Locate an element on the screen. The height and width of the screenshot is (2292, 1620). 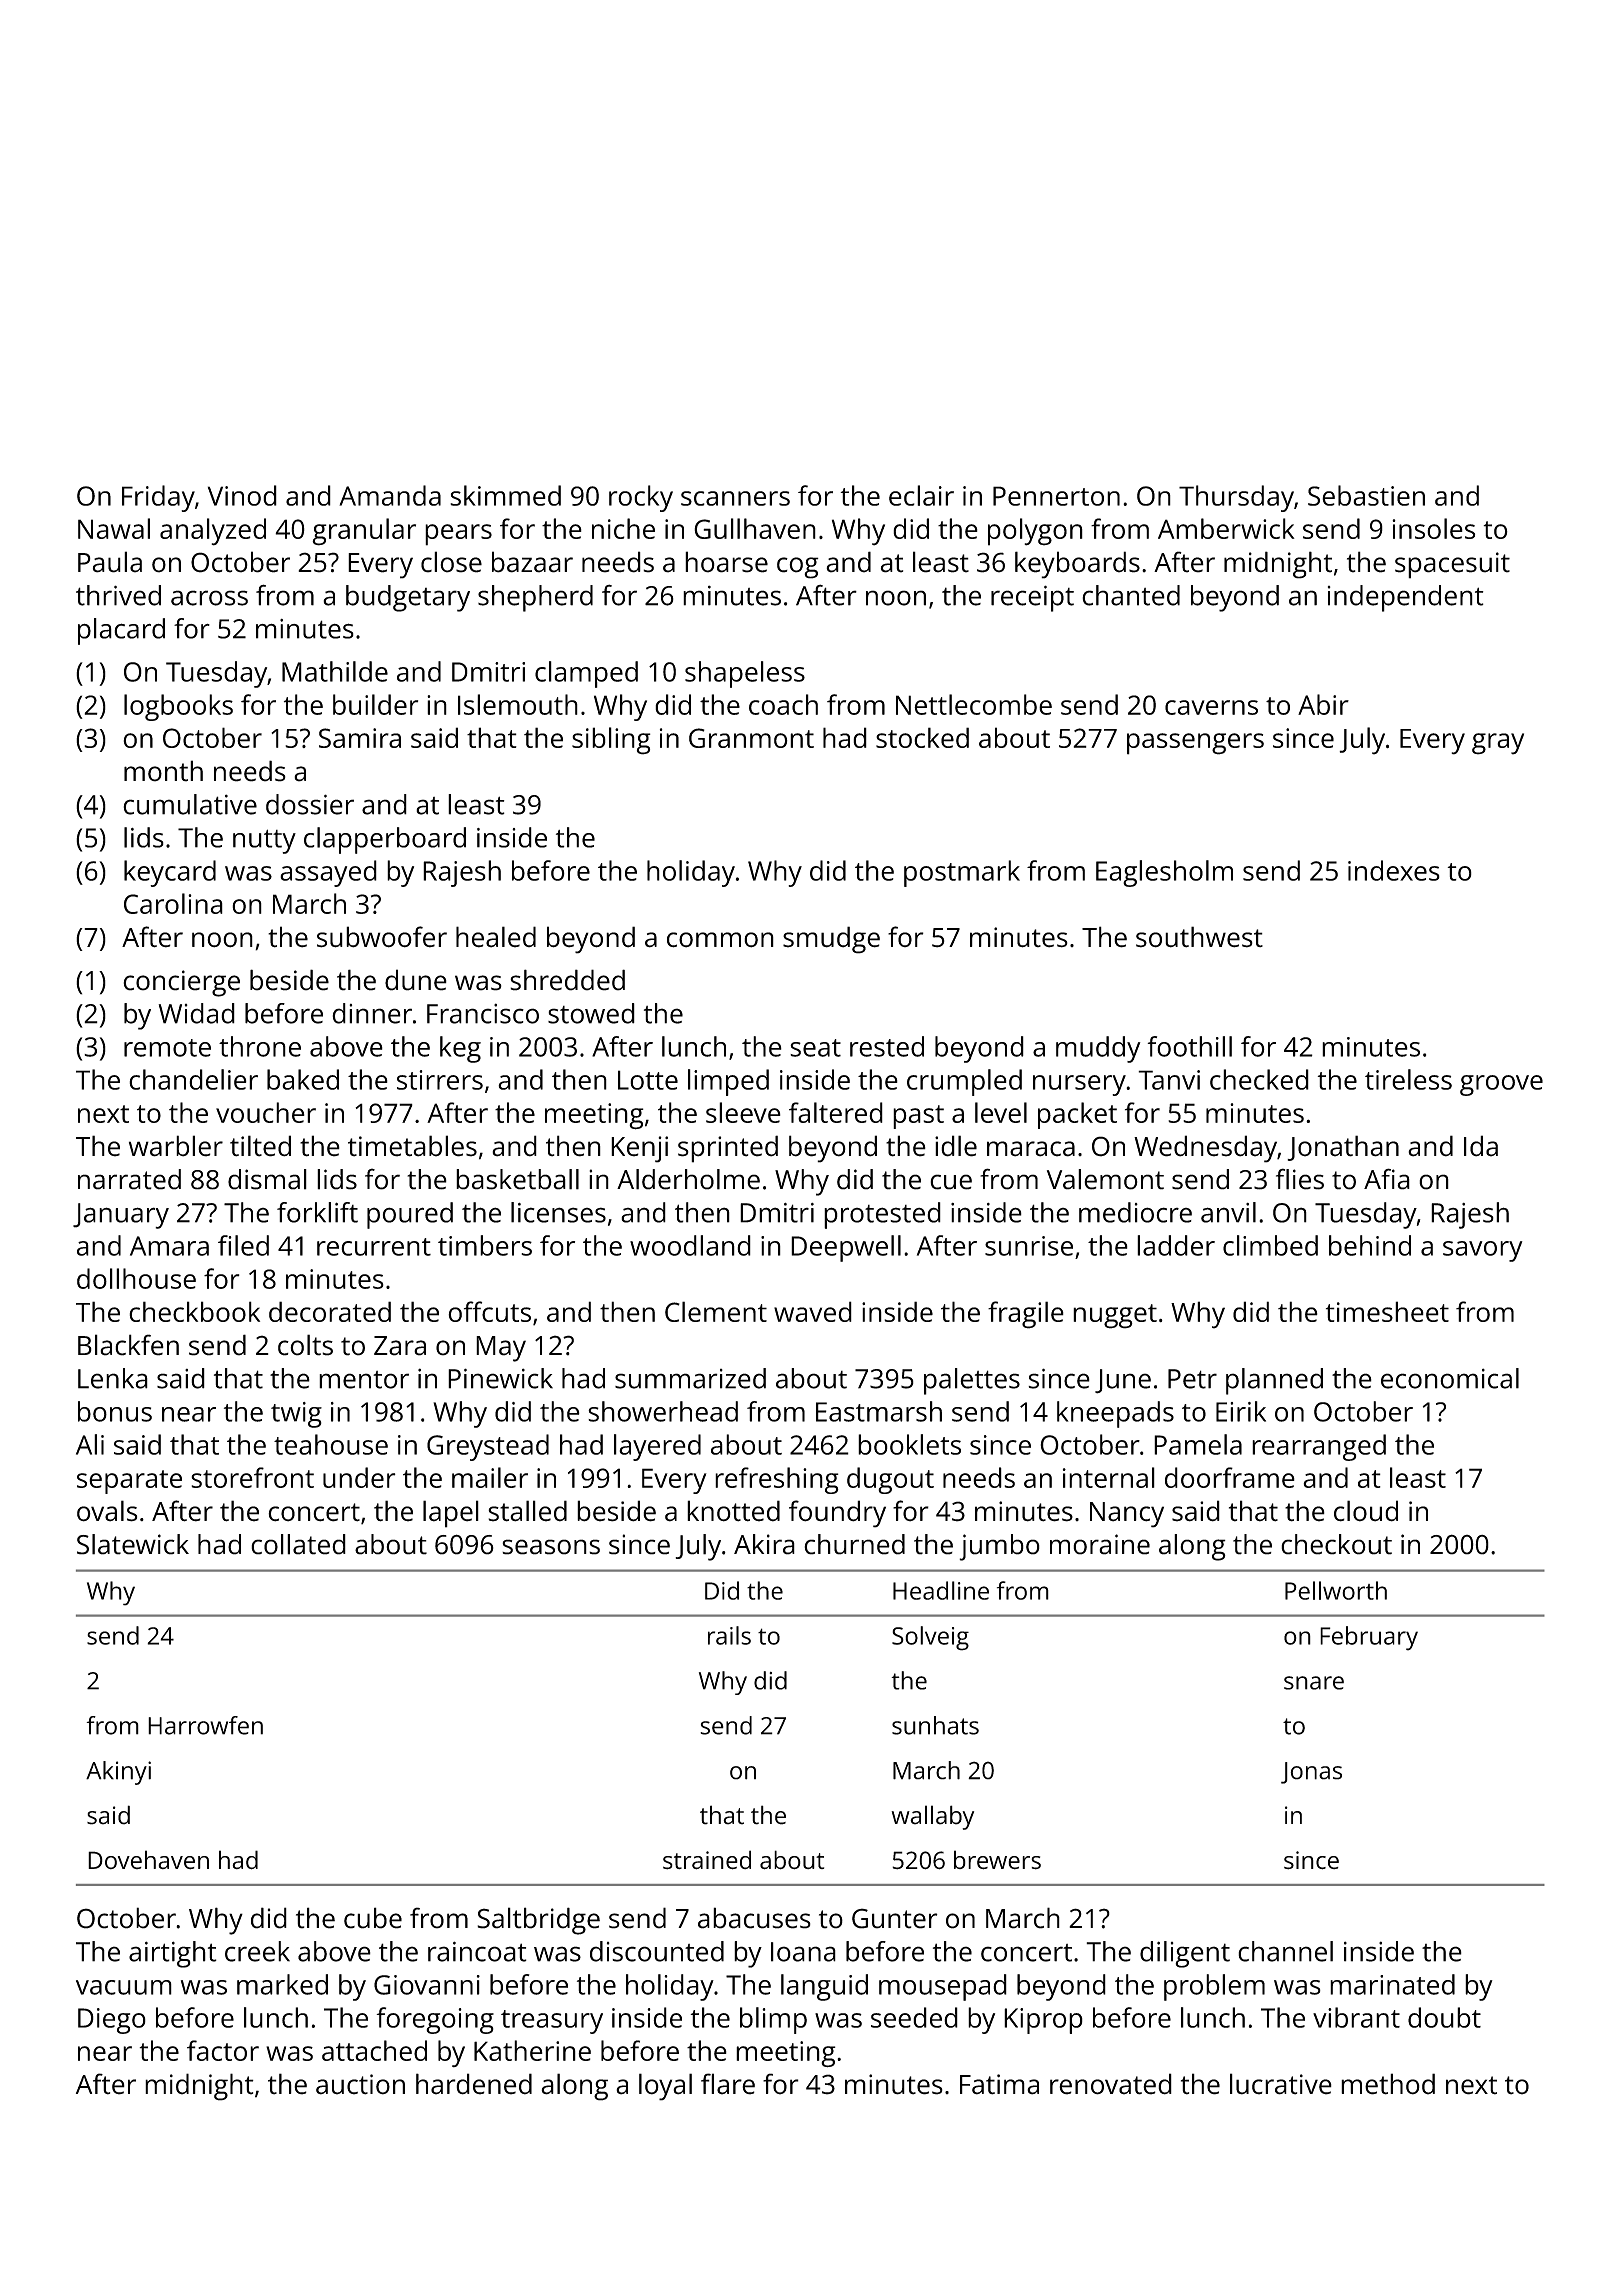
spacesuit is located at coordinates (1452, 565).
